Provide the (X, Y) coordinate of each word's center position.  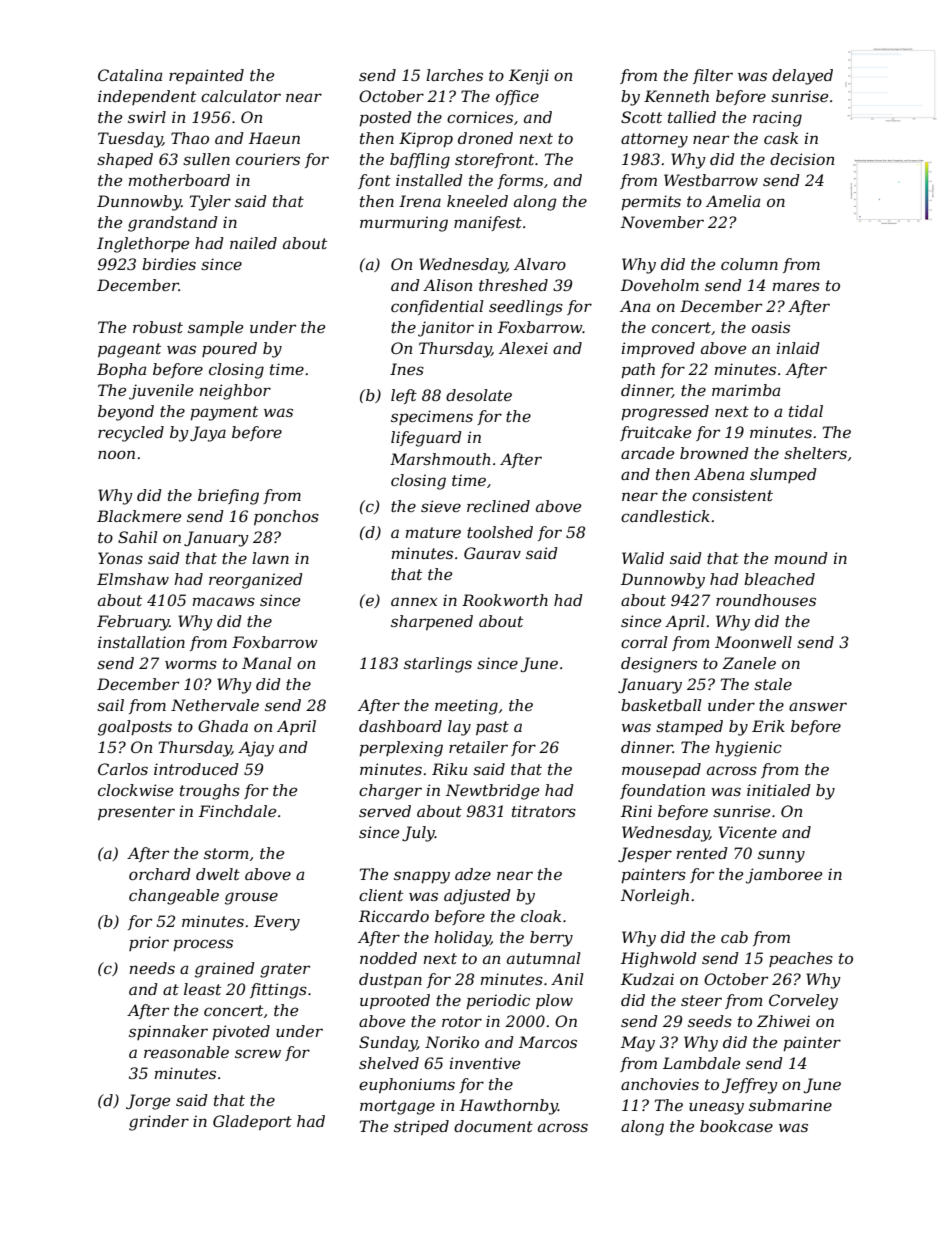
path (638, 370)
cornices (480, 117)
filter (713, 76)
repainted (206, 76)
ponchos (286, 517)
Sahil (138, 537)
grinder (159, 1123)
